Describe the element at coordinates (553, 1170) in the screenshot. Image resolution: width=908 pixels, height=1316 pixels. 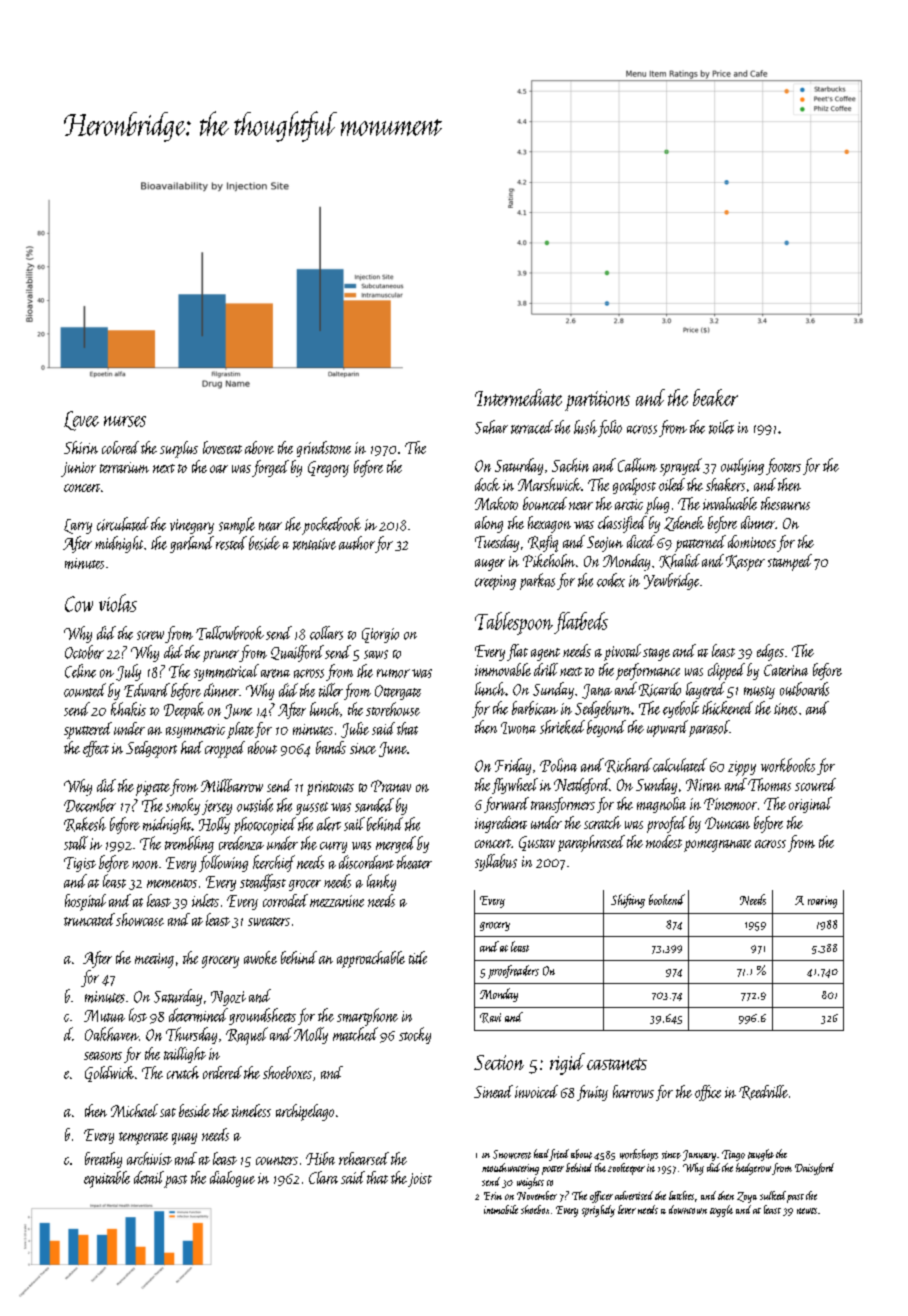
I see `potter` at that location.
